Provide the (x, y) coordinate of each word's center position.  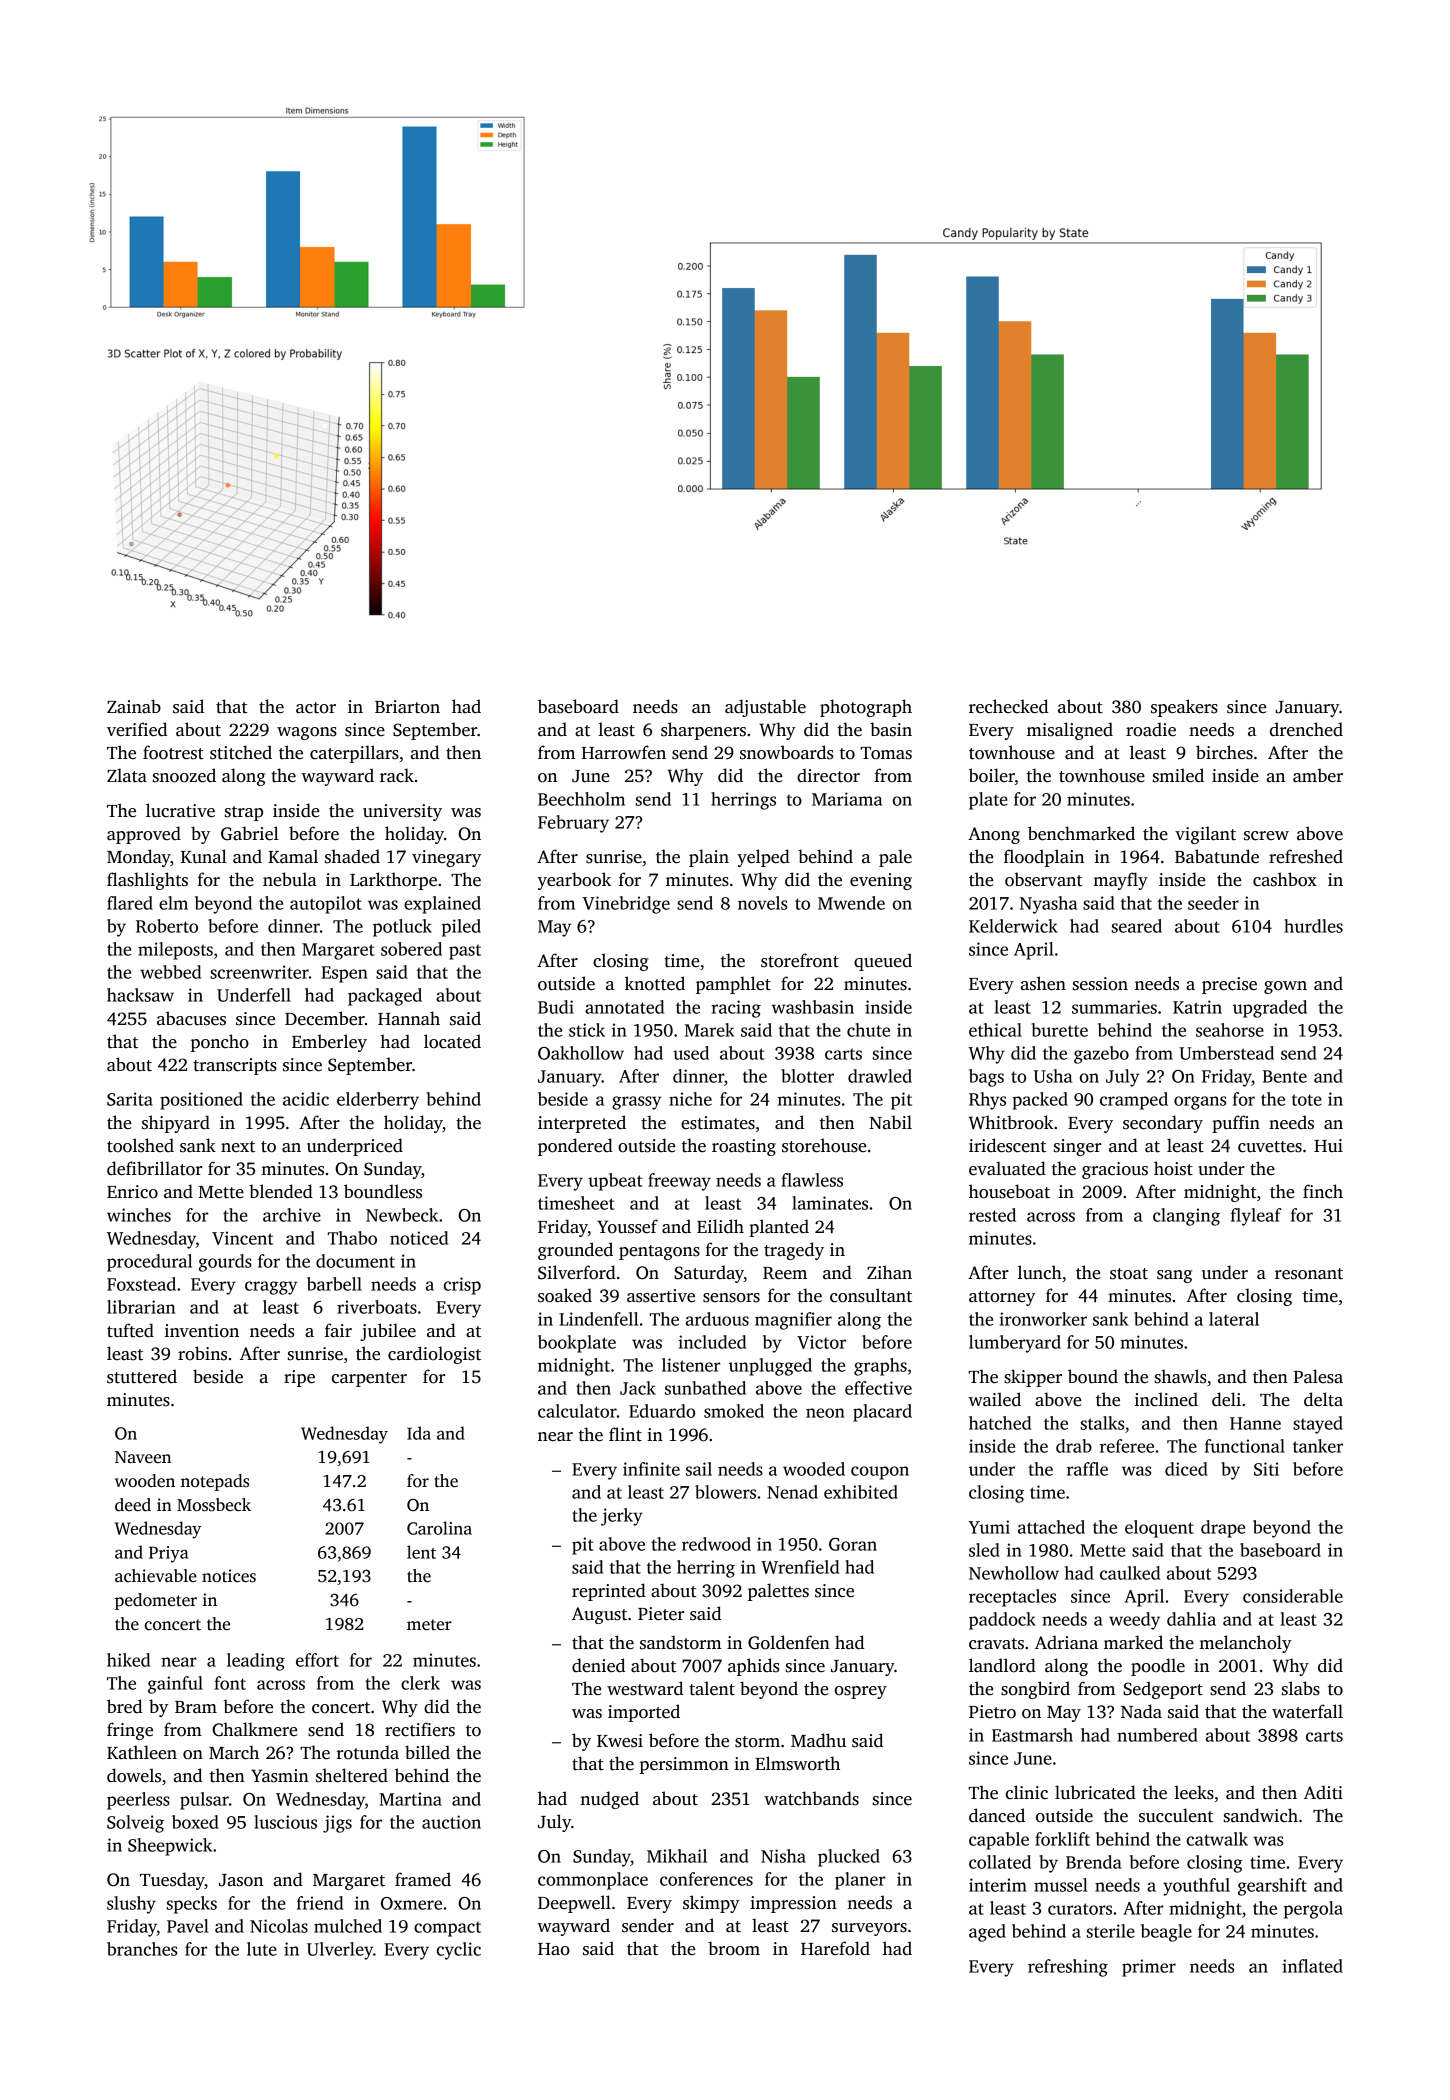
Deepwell (574, 1904)
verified (137, 729)
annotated (624, 1007)
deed (133, 1505)
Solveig (135, 1824)
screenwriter (259, 972)
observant (1044, 879)
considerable (1293, 1596)
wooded (814, 1469)
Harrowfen (624, 752)
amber (1318, 775)
